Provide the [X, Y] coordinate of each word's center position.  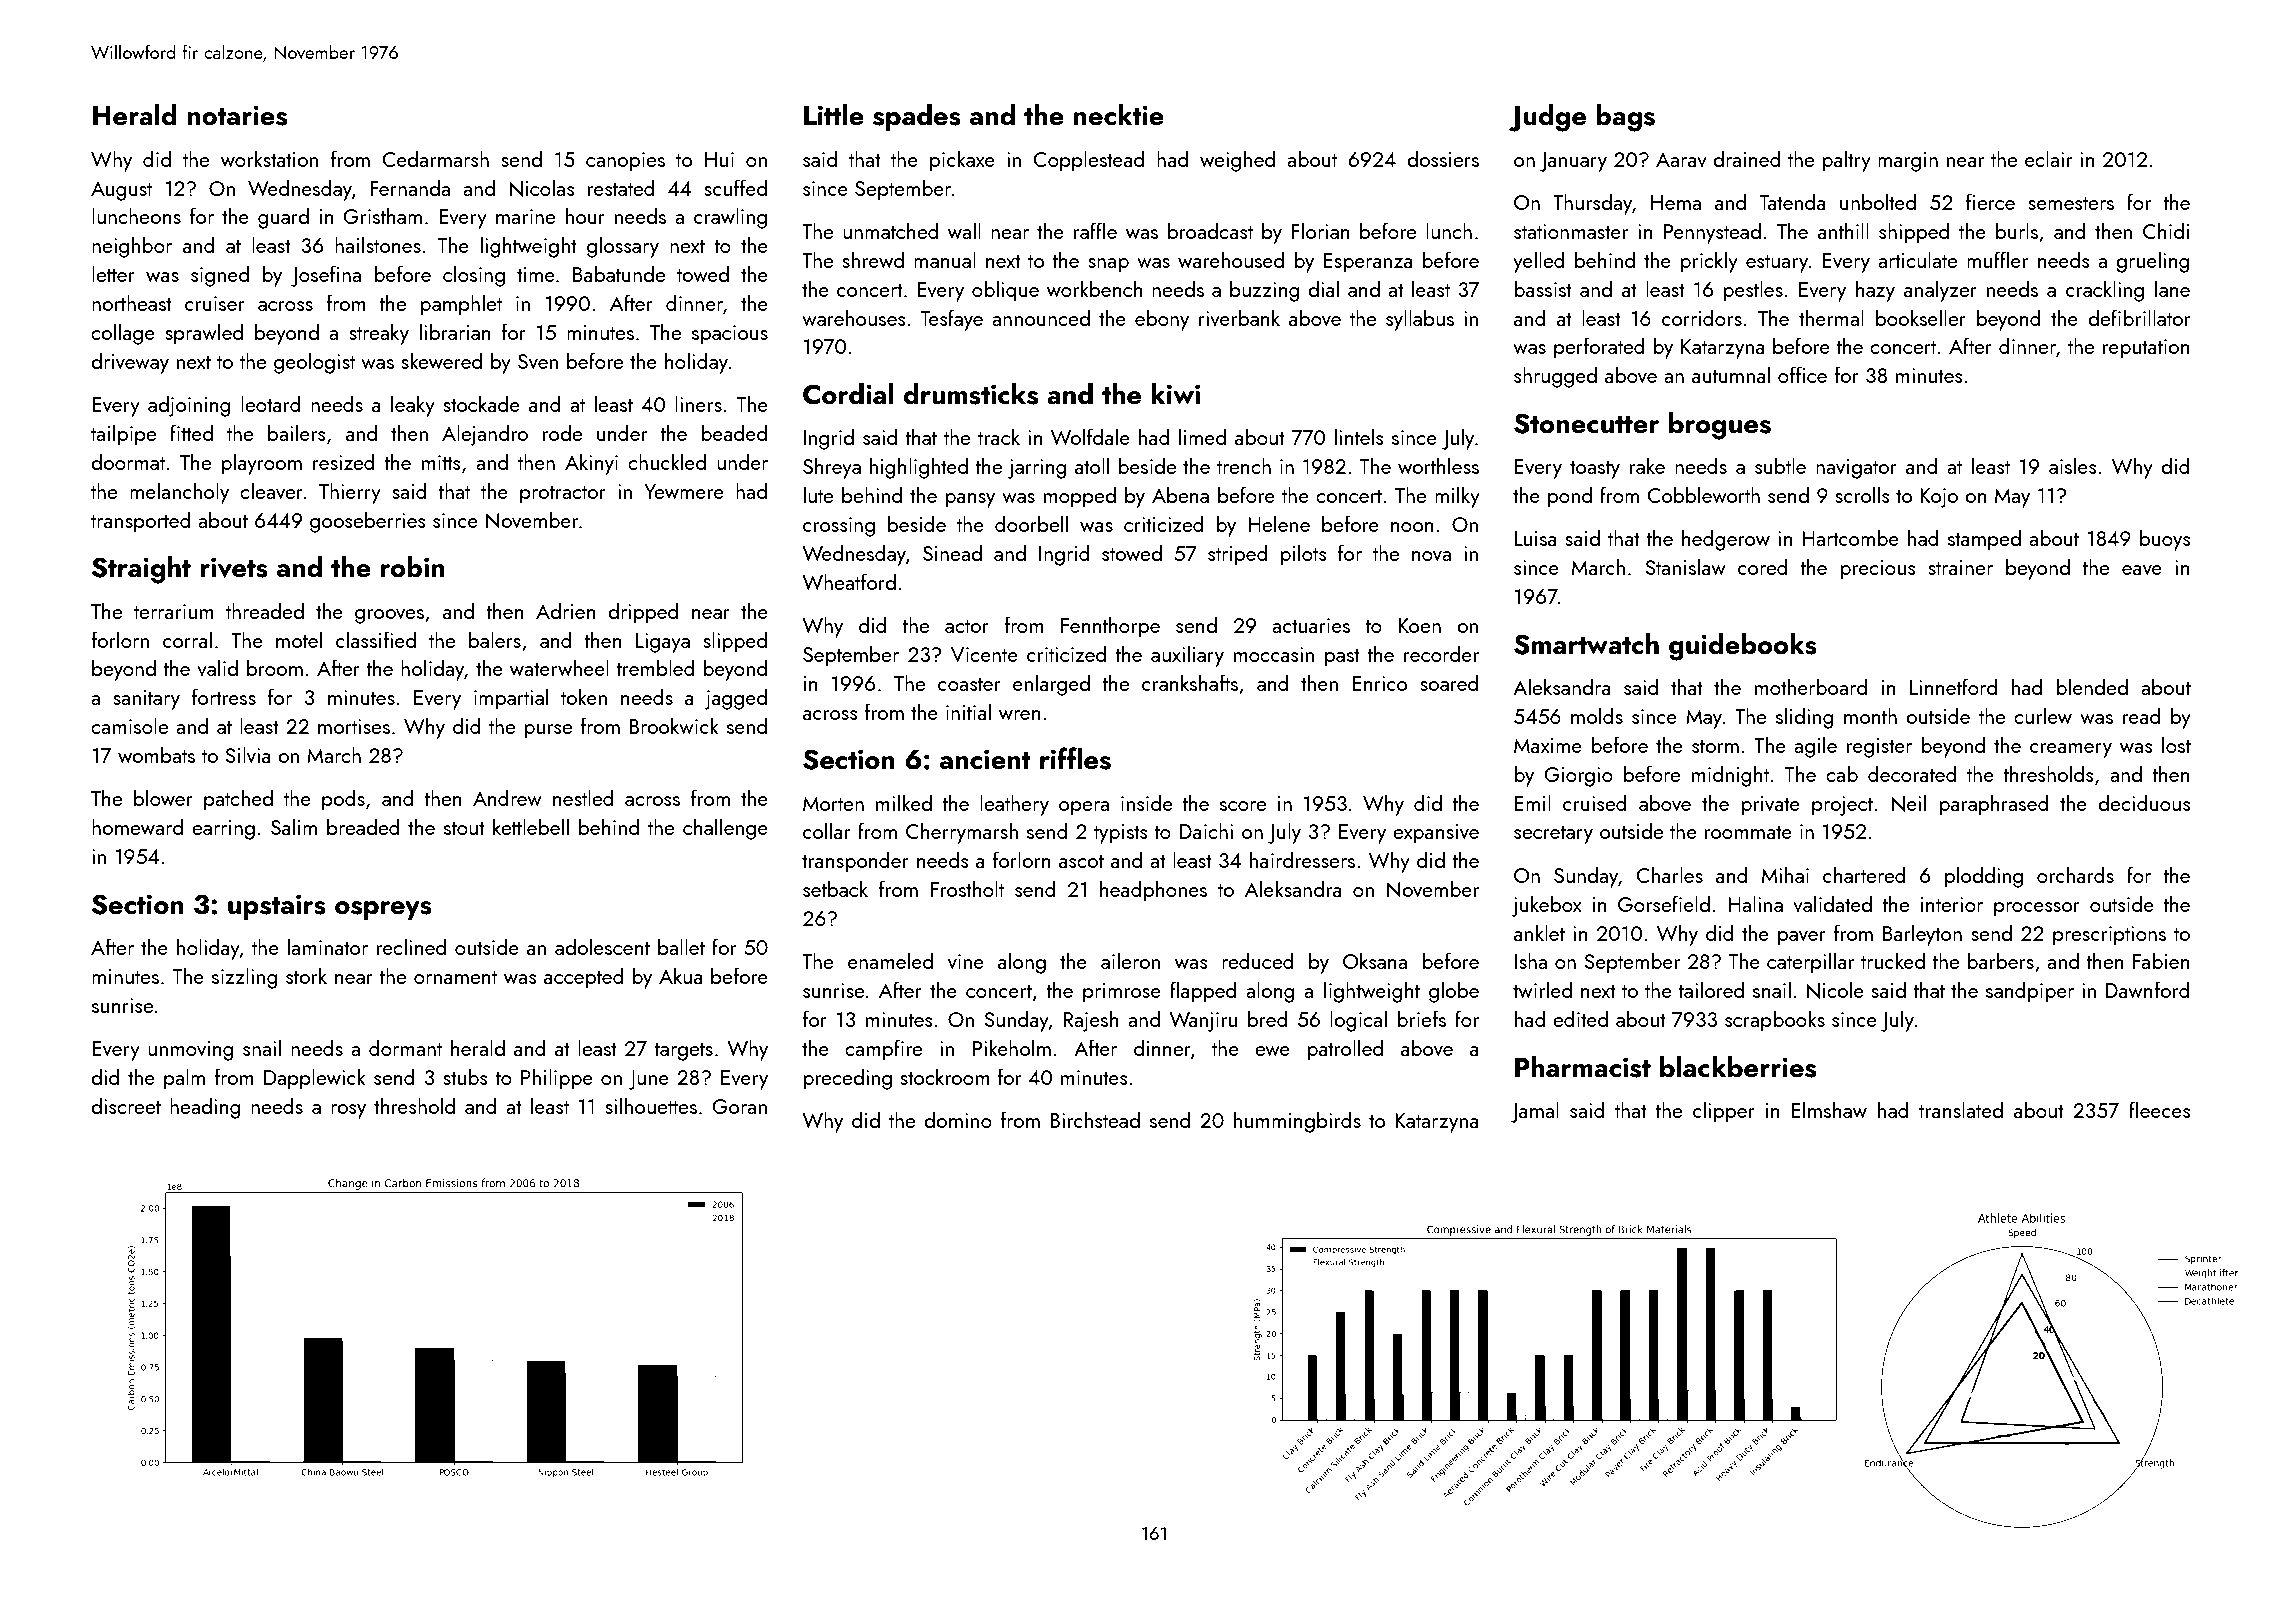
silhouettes [651, 1105]
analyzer [1940, 291]
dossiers [1443, 158]
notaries [237, 115]
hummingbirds [1297, 1122]
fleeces [2160, 1109]
